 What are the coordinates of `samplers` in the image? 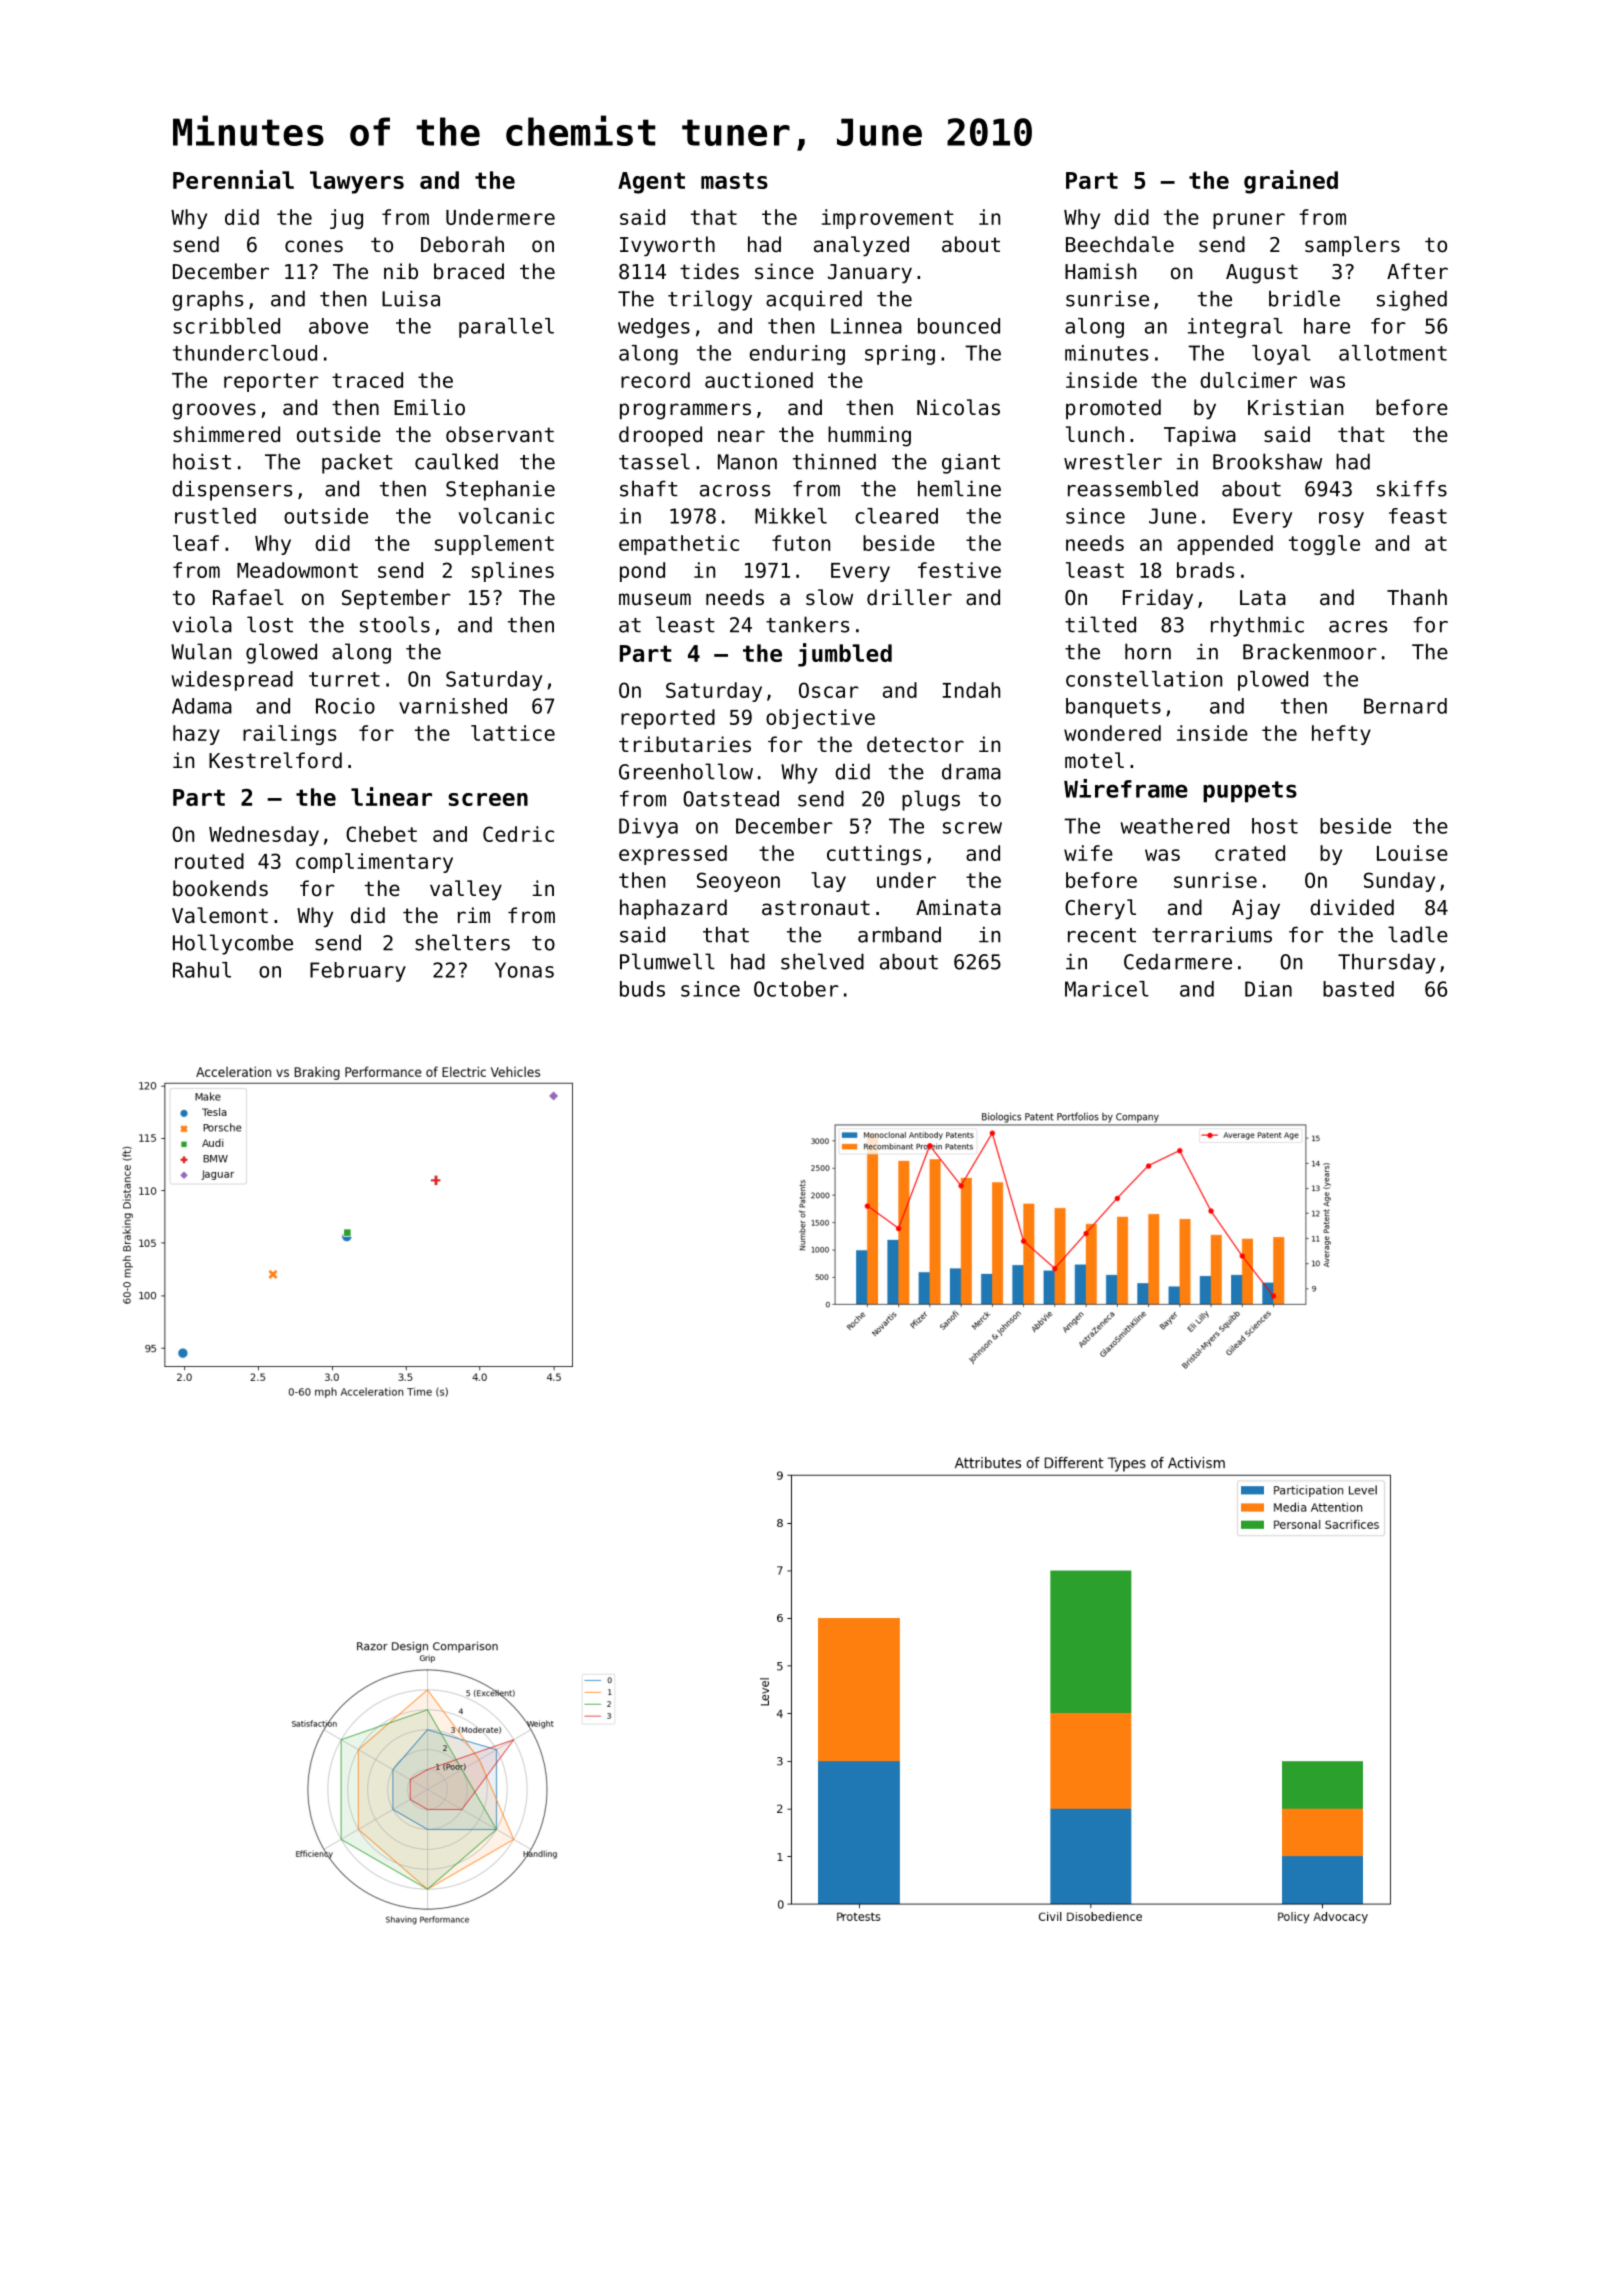 It's located at (1352, 246).
